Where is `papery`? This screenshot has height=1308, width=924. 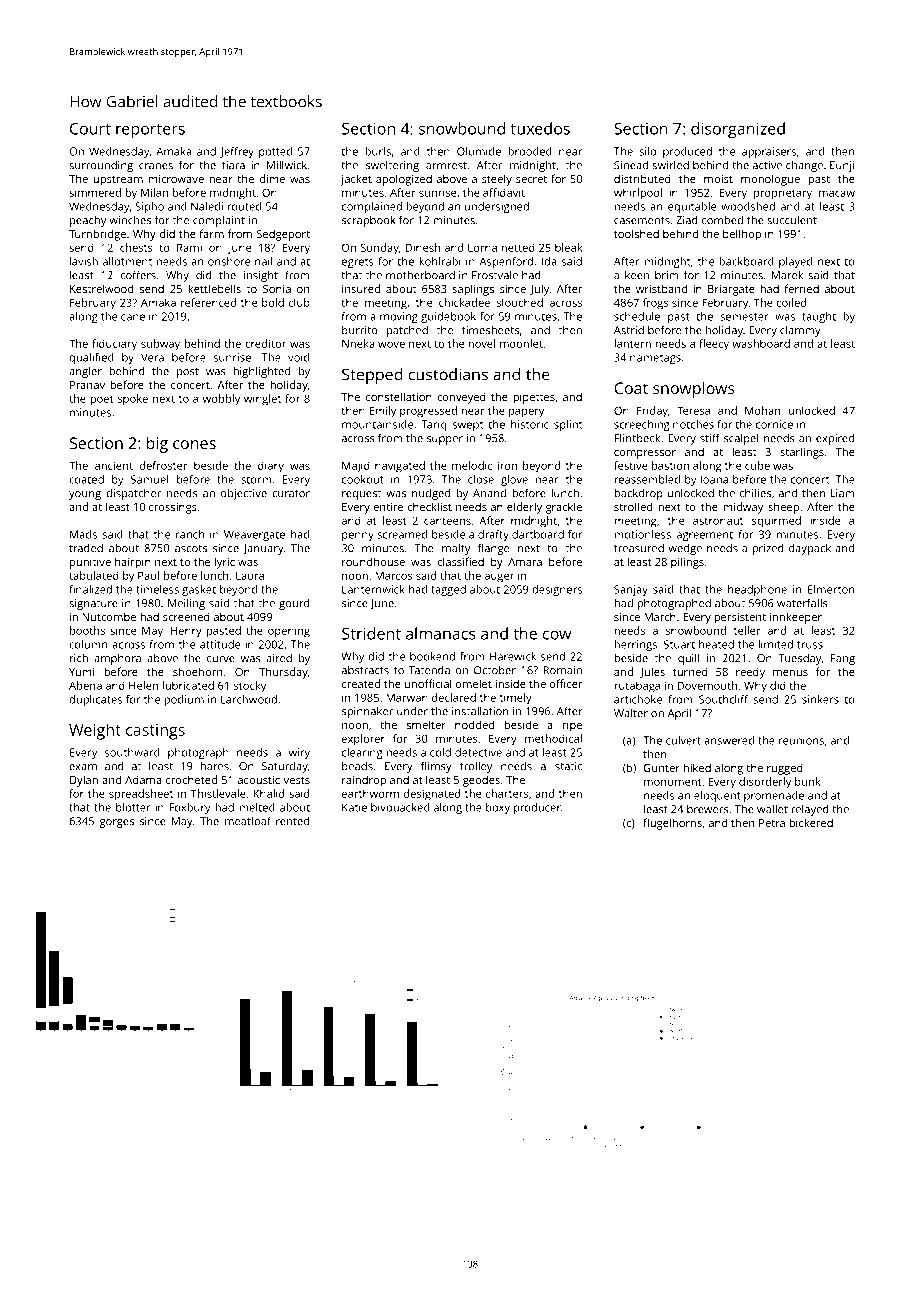 papery is located at coordinates (526, 413).
